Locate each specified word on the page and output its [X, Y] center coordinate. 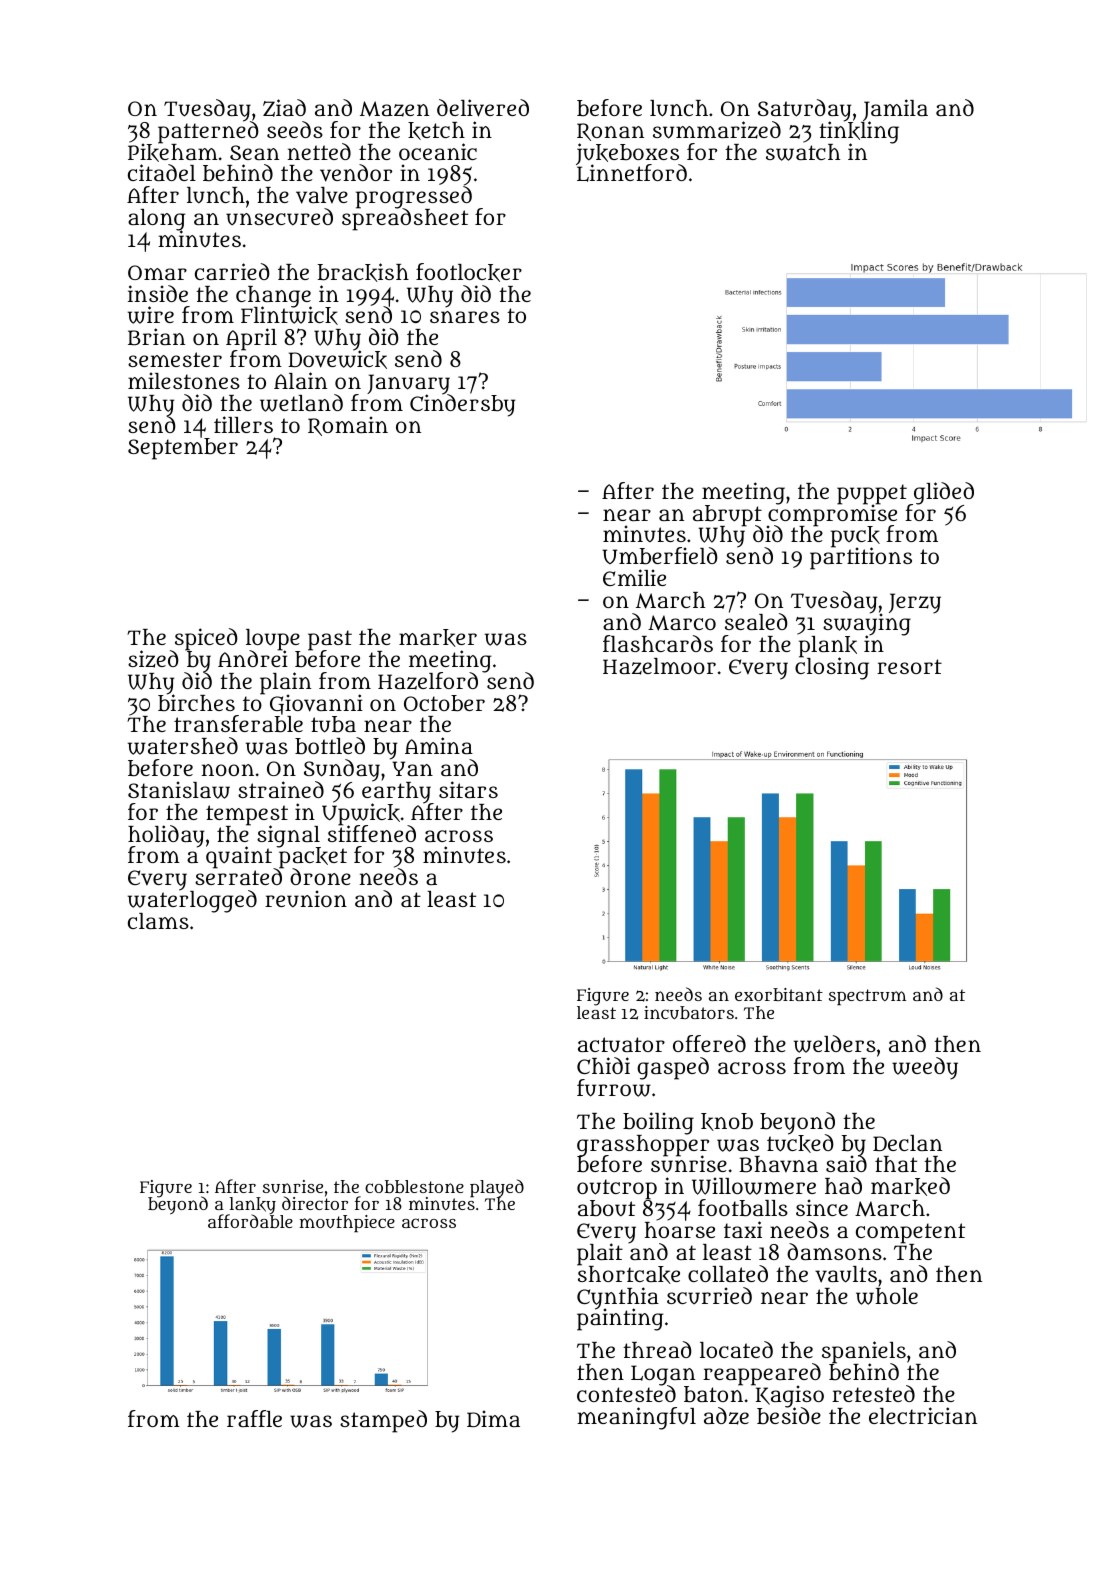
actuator [621, 1045]
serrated [238, 877]
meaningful [636, 1418]
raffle [254, 1418]
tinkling [859, 132]
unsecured [279, 217]
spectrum [867, 997]
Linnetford [632, 173]
